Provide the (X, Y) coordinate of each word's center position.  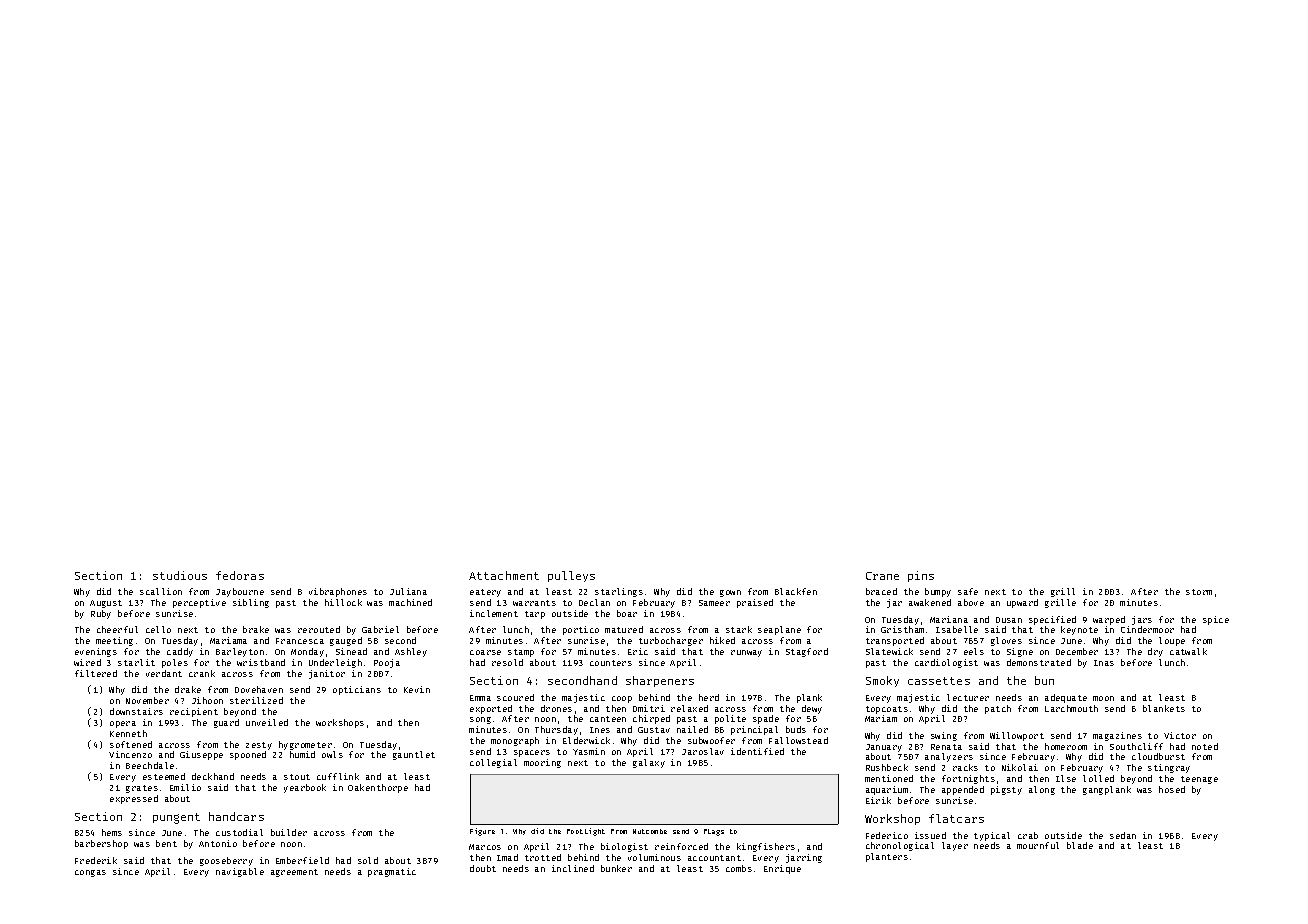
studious (180, 575)
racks (965, 767)
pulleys (571, 576)
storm (1199, 592)
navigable (240, 872)
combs (739, 868)
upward (1022, 603)
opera (123, 724)
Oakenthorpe (378, 788)
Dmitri (649, 708)
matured (624, 629)
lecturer (968, 697)
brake (256, 629)
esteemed (164, 776)
